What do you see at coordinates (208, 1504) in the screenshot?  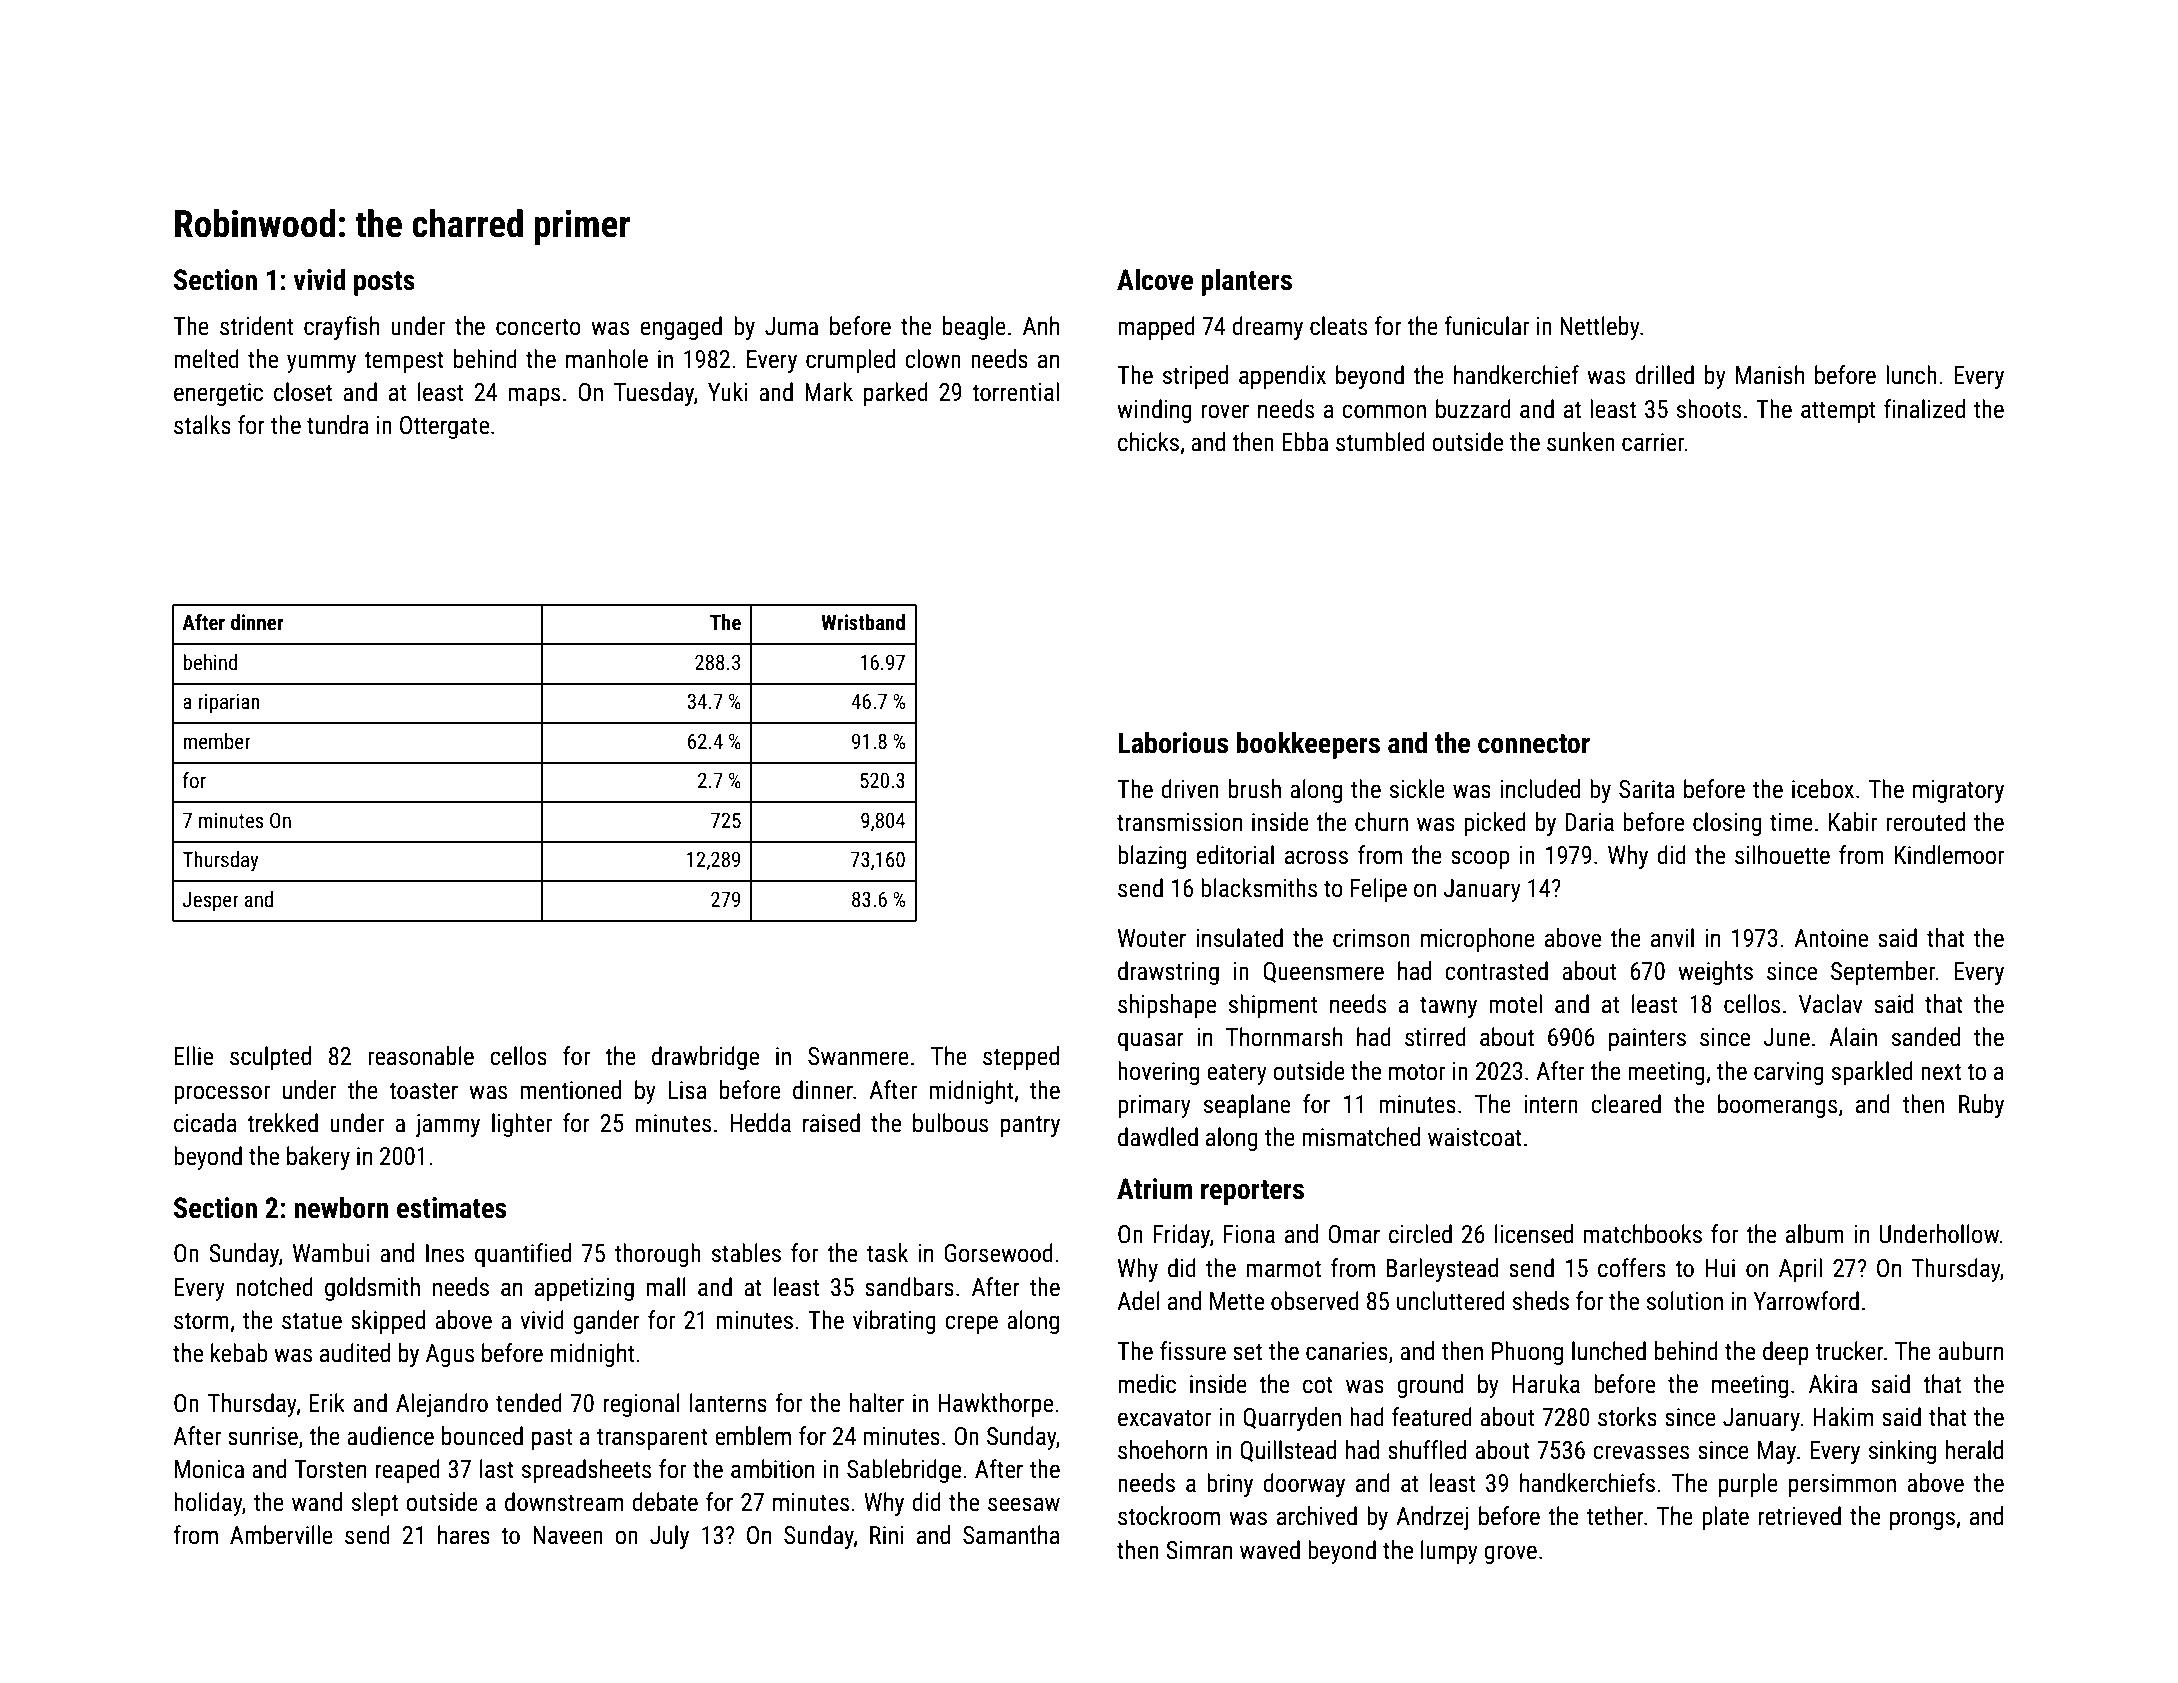 I see `holiday` at bounding box center [208, 1504].
